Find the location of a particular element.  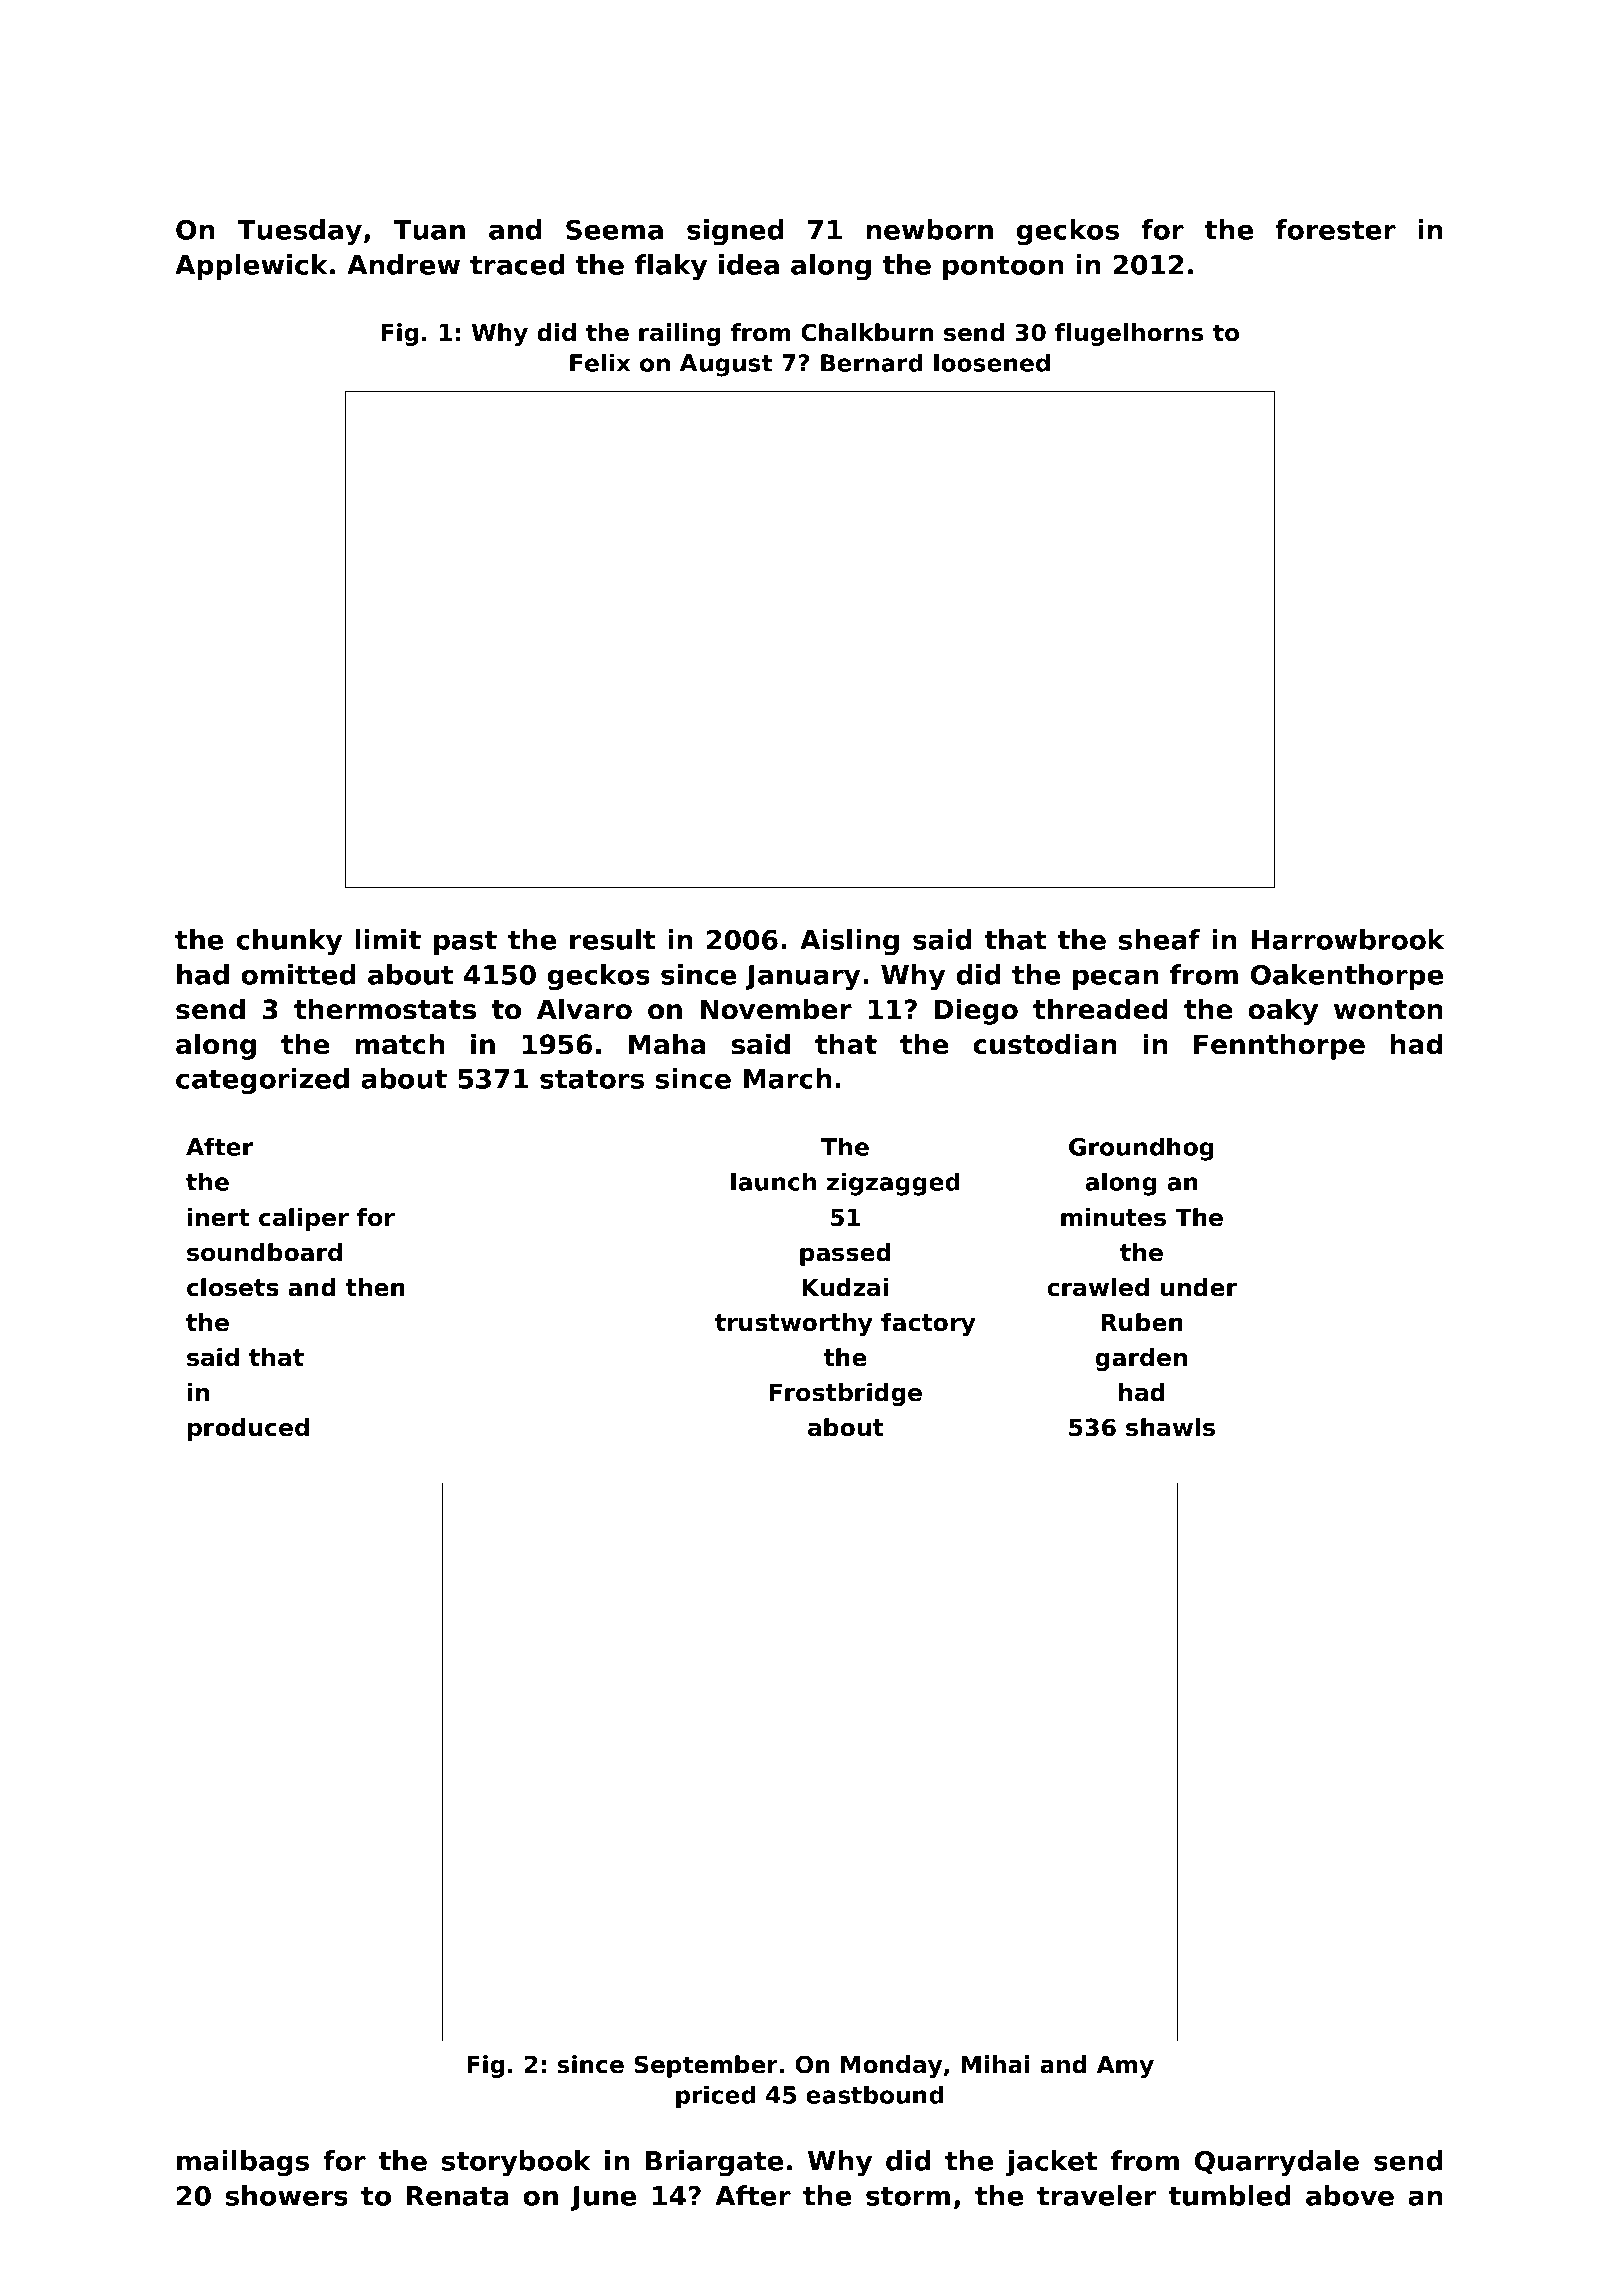

flugelhorns is located at coordinates (1129, 334).
